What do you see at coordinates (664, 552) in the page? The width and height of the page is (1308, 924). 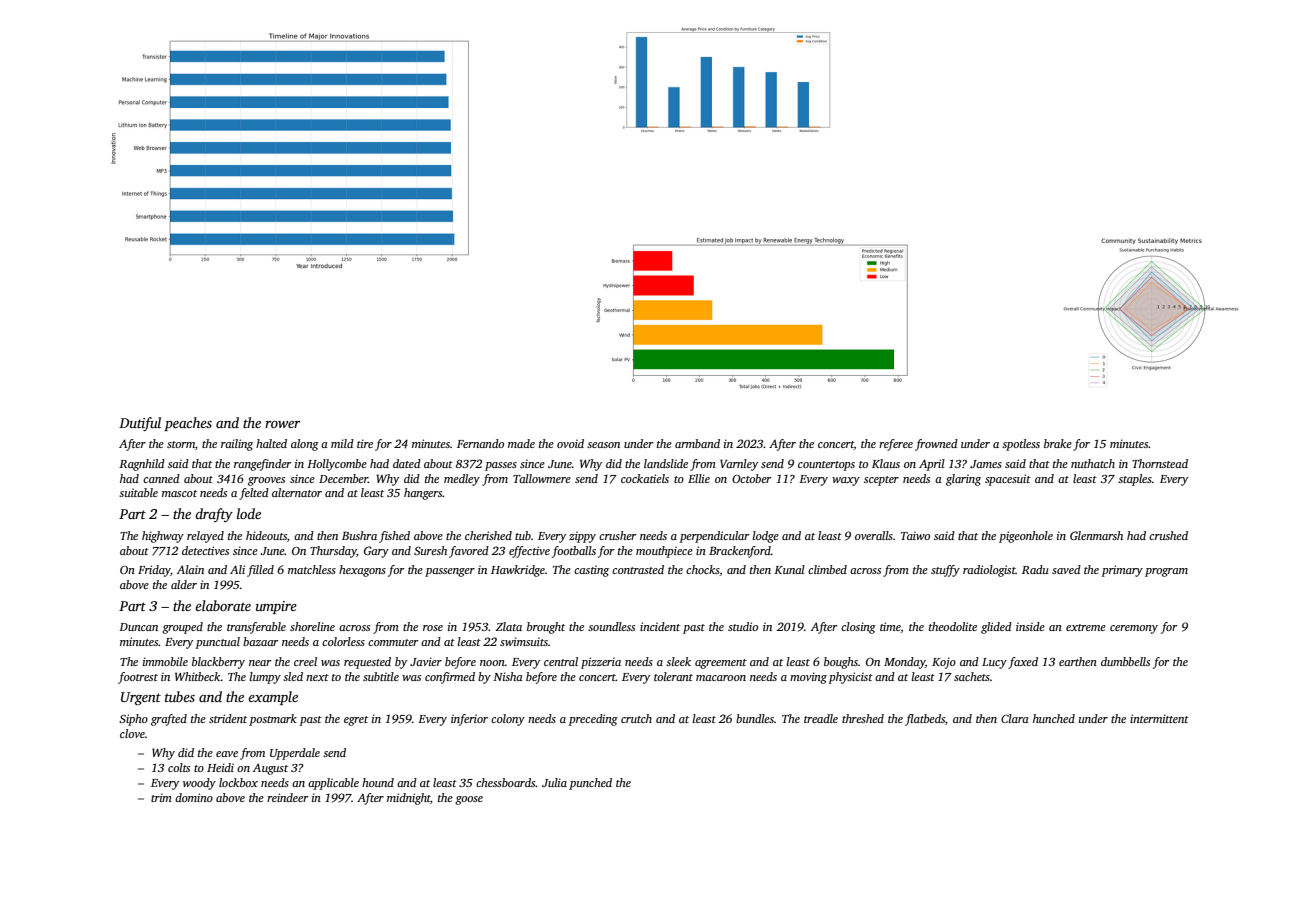 I see `mouthpiece` at bounding box center [664, 552].
